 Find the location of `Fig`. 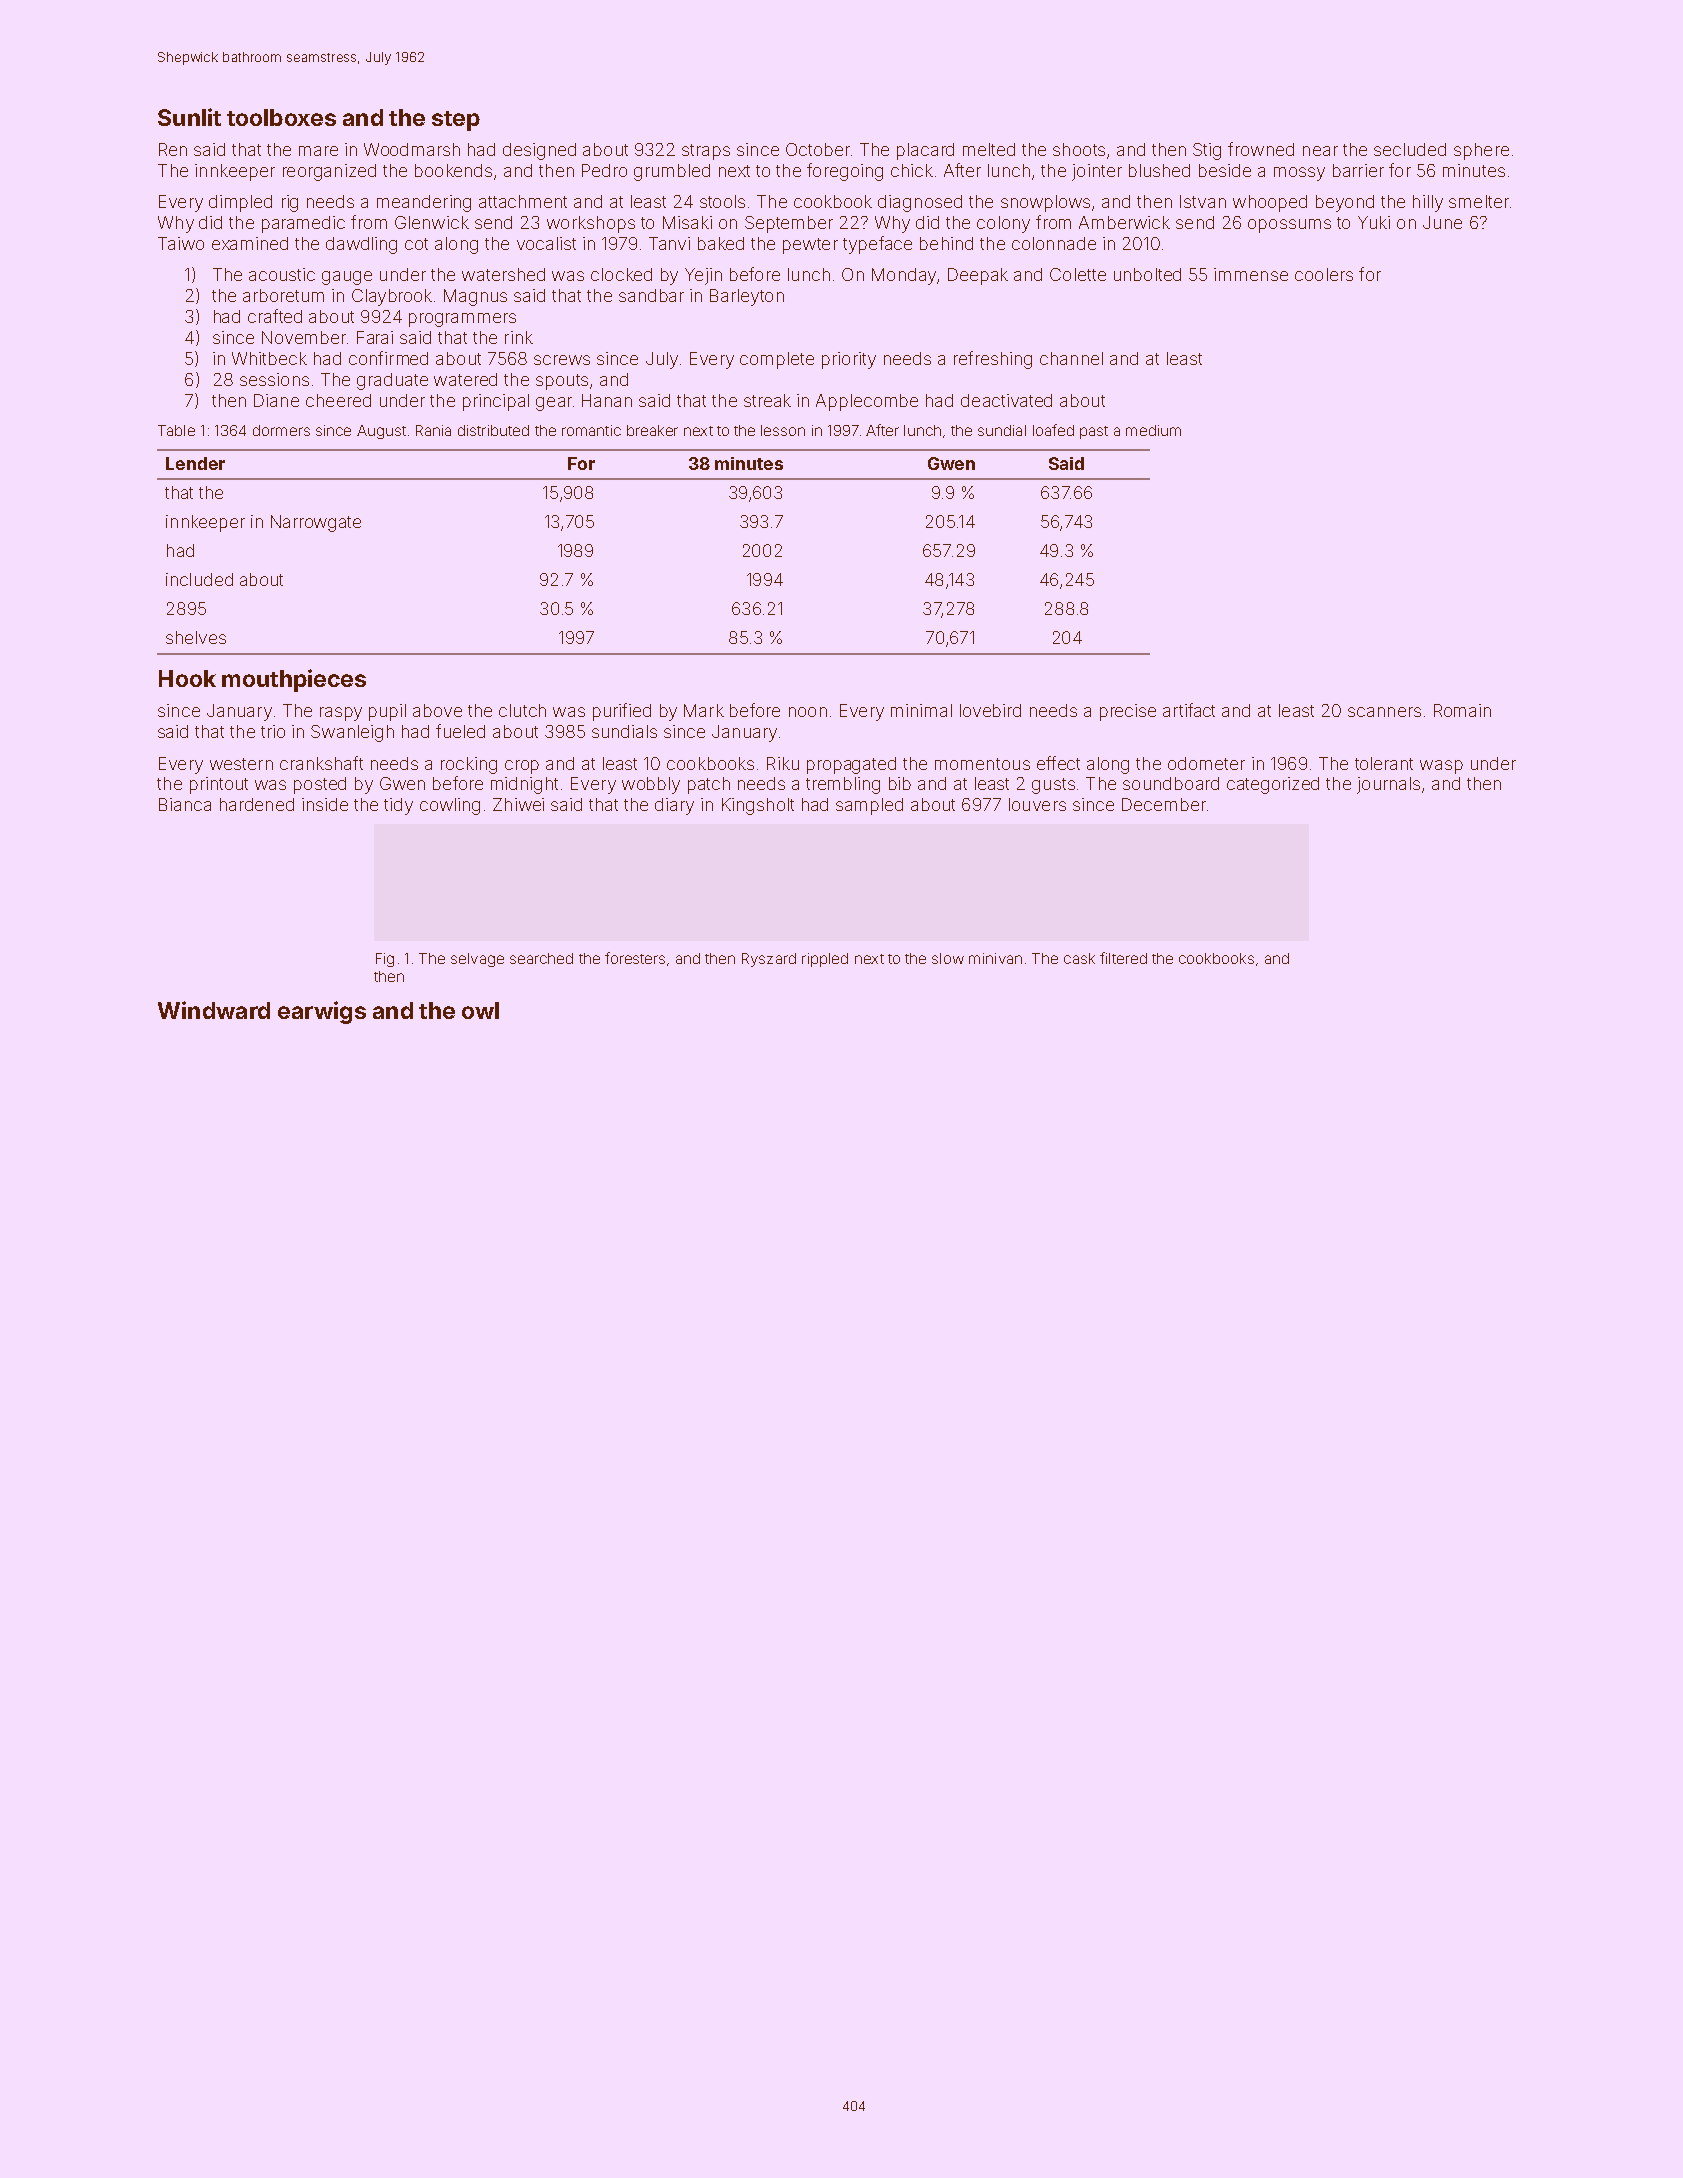

Fig is located at coordinates (385, 960).
